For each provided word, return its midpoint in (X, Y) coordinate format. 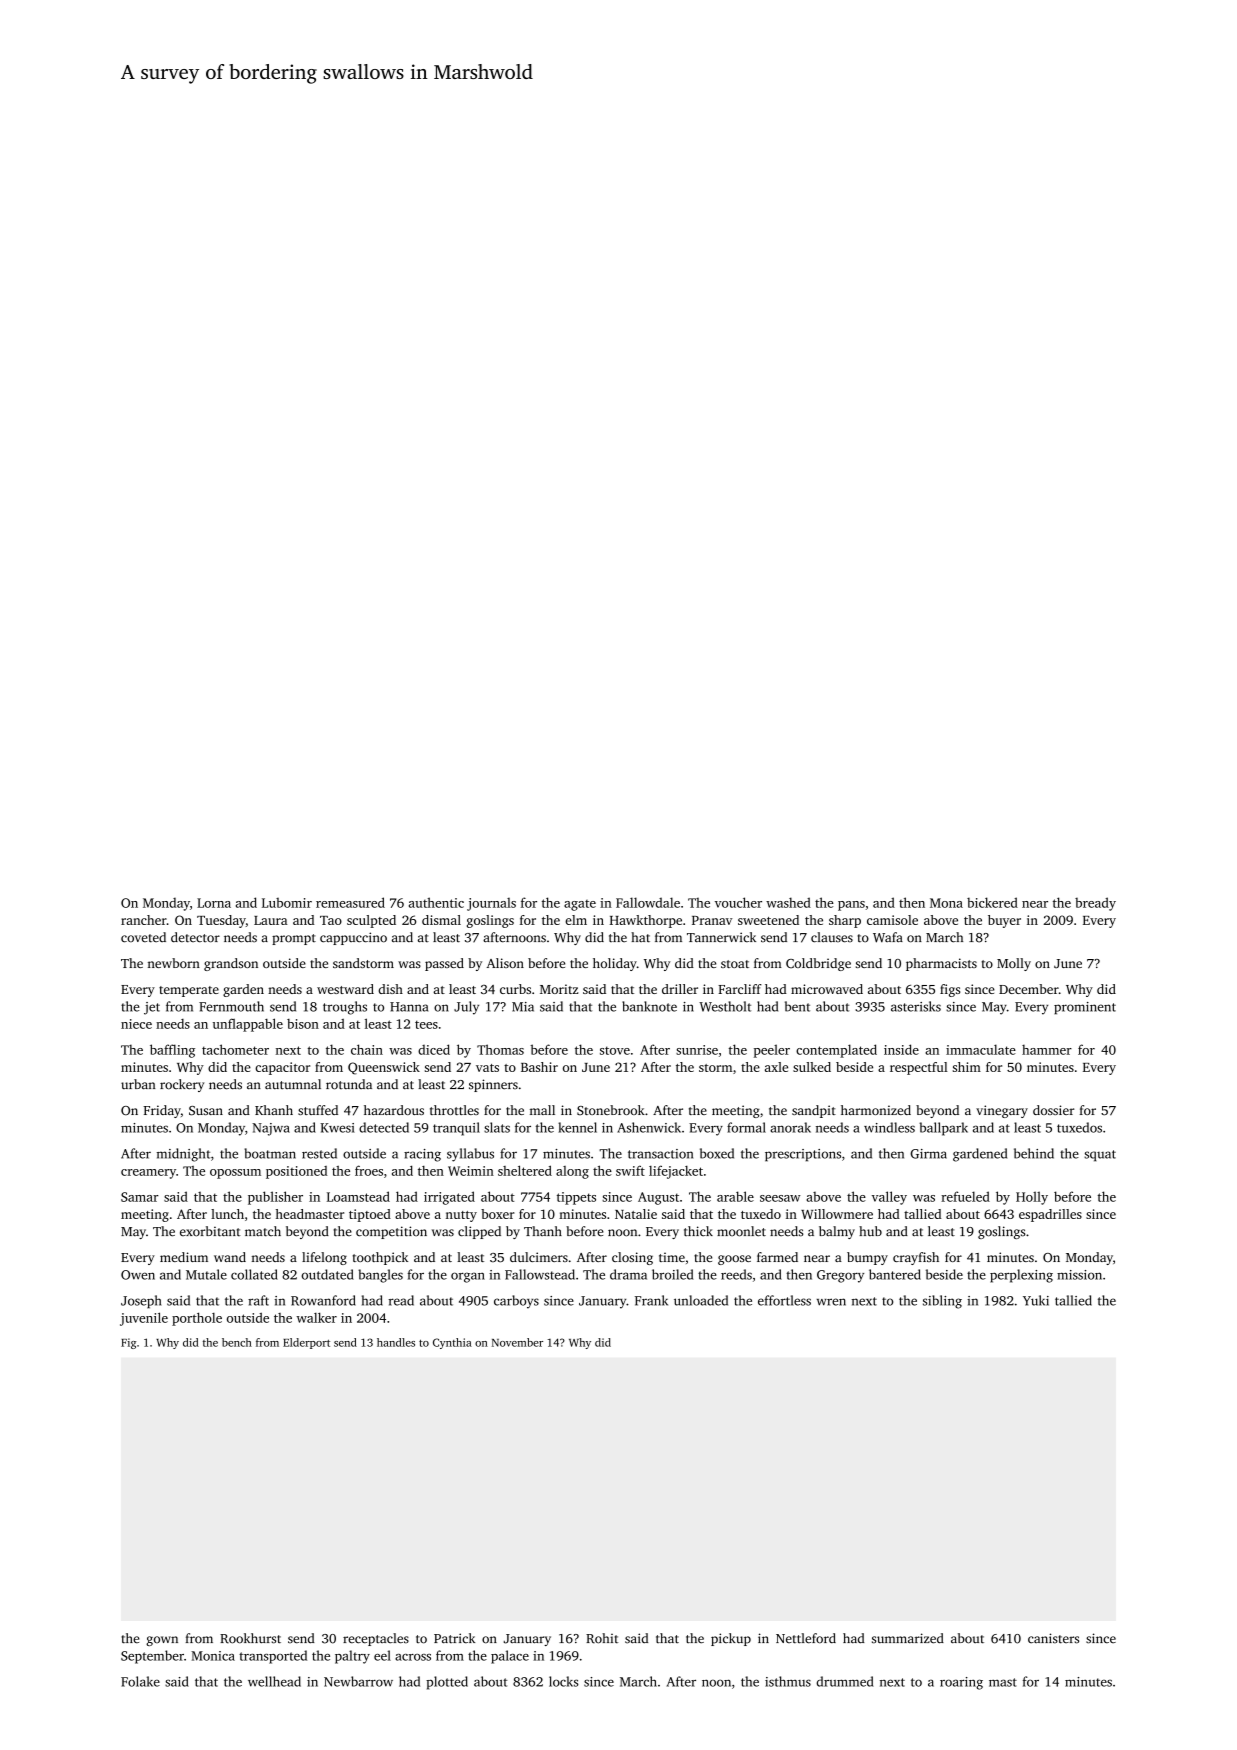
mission (1079, 1275)
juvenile (144, 1319)
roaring (961, 1683)
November (517, 1342)
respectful (919, 1068)
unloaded (701, 1300)
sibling (942, 1302)
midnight (183, 1155)
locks (564, 1681)
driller (680, 989)
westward (345, 989)
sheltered (525, 1170)
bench (237, 1342)
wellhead (274, 1681)
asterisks (916, 1006)
